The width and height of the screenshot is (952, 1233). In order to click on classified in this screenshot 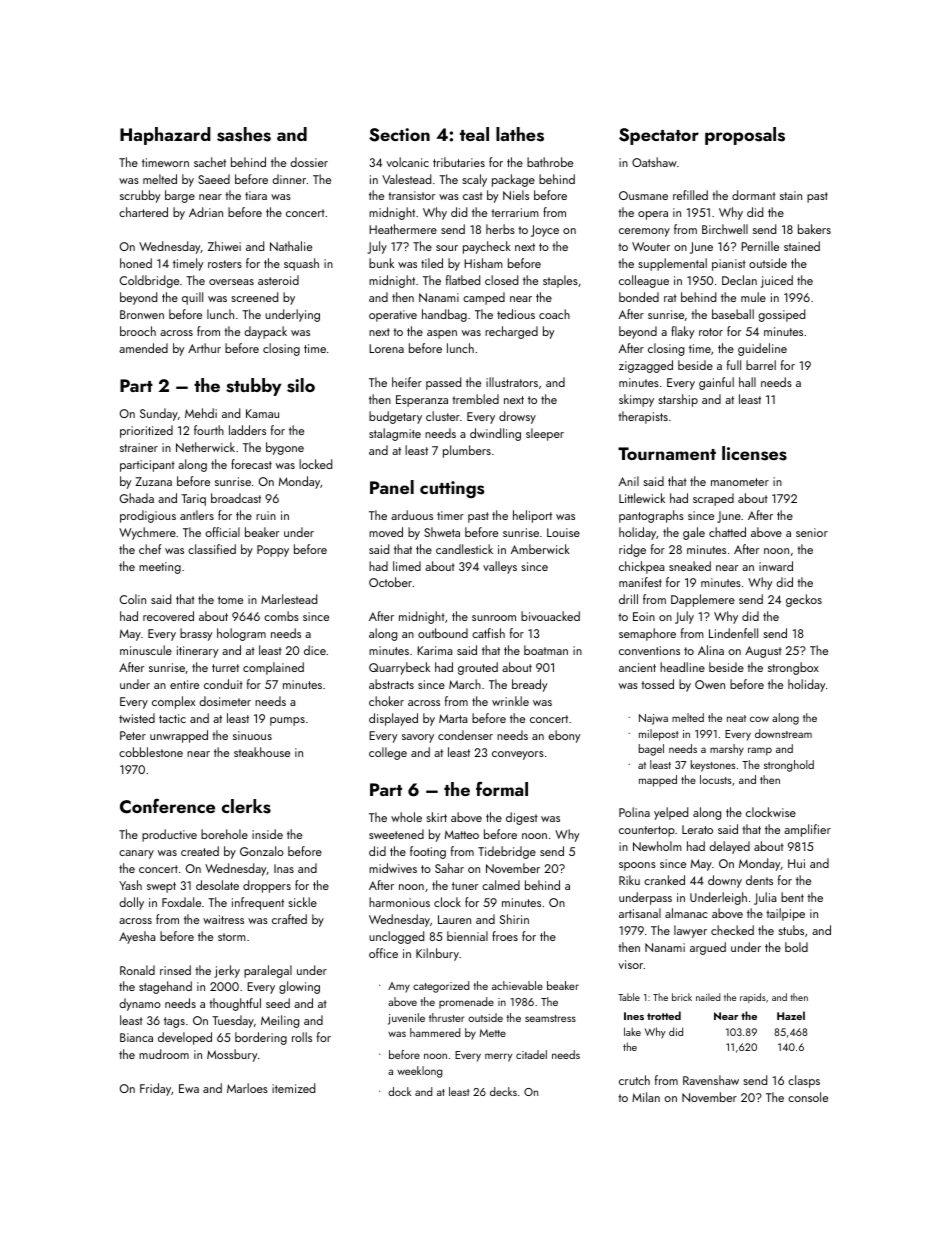, I will do `click(212, 549)`.
